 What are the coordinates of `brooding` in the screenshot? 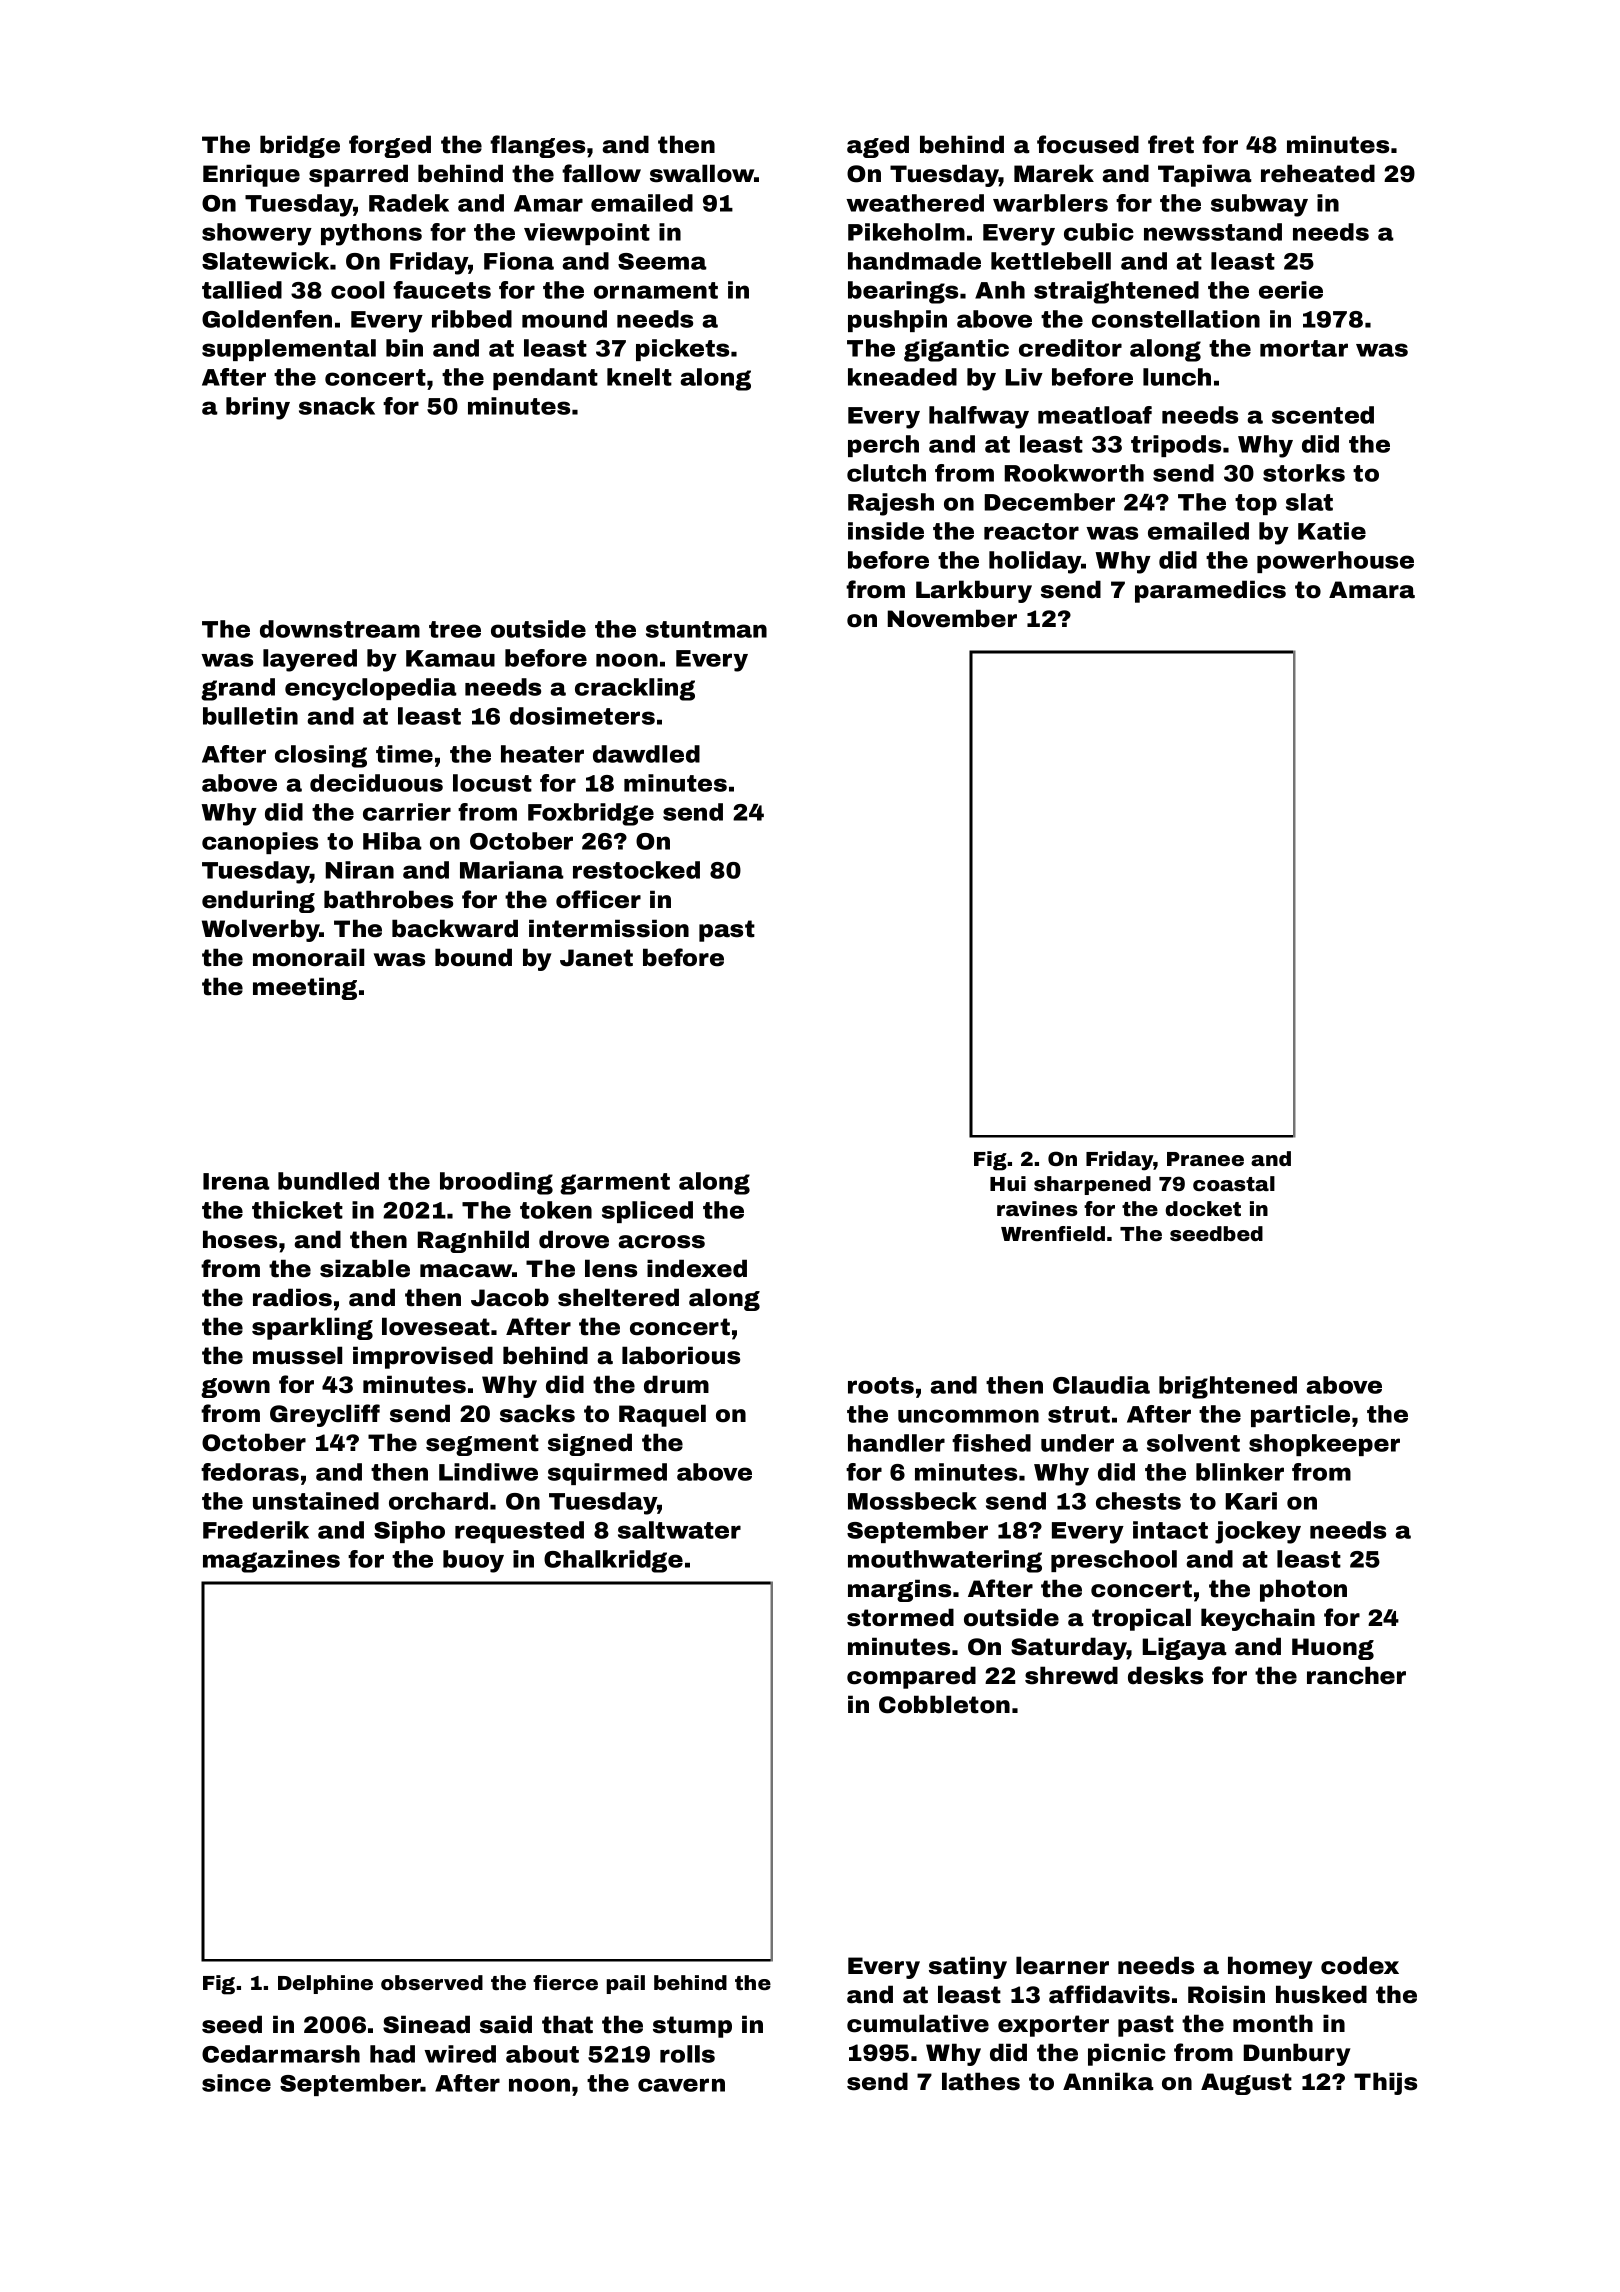 It's located at (496, 1183).
